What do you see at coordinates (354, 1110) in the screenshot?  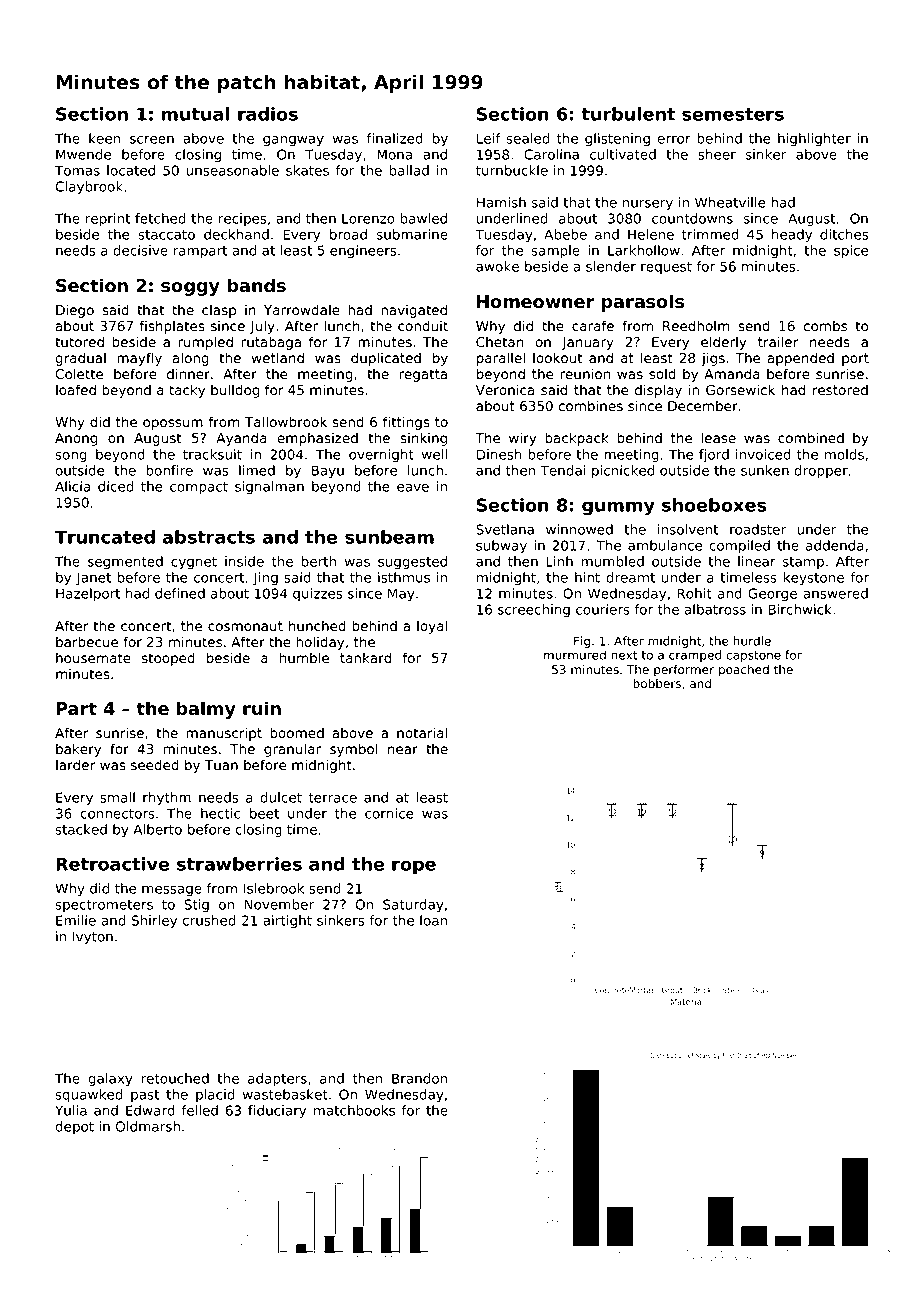 I see `matchbooks` at bounding box center [354, 1110].
